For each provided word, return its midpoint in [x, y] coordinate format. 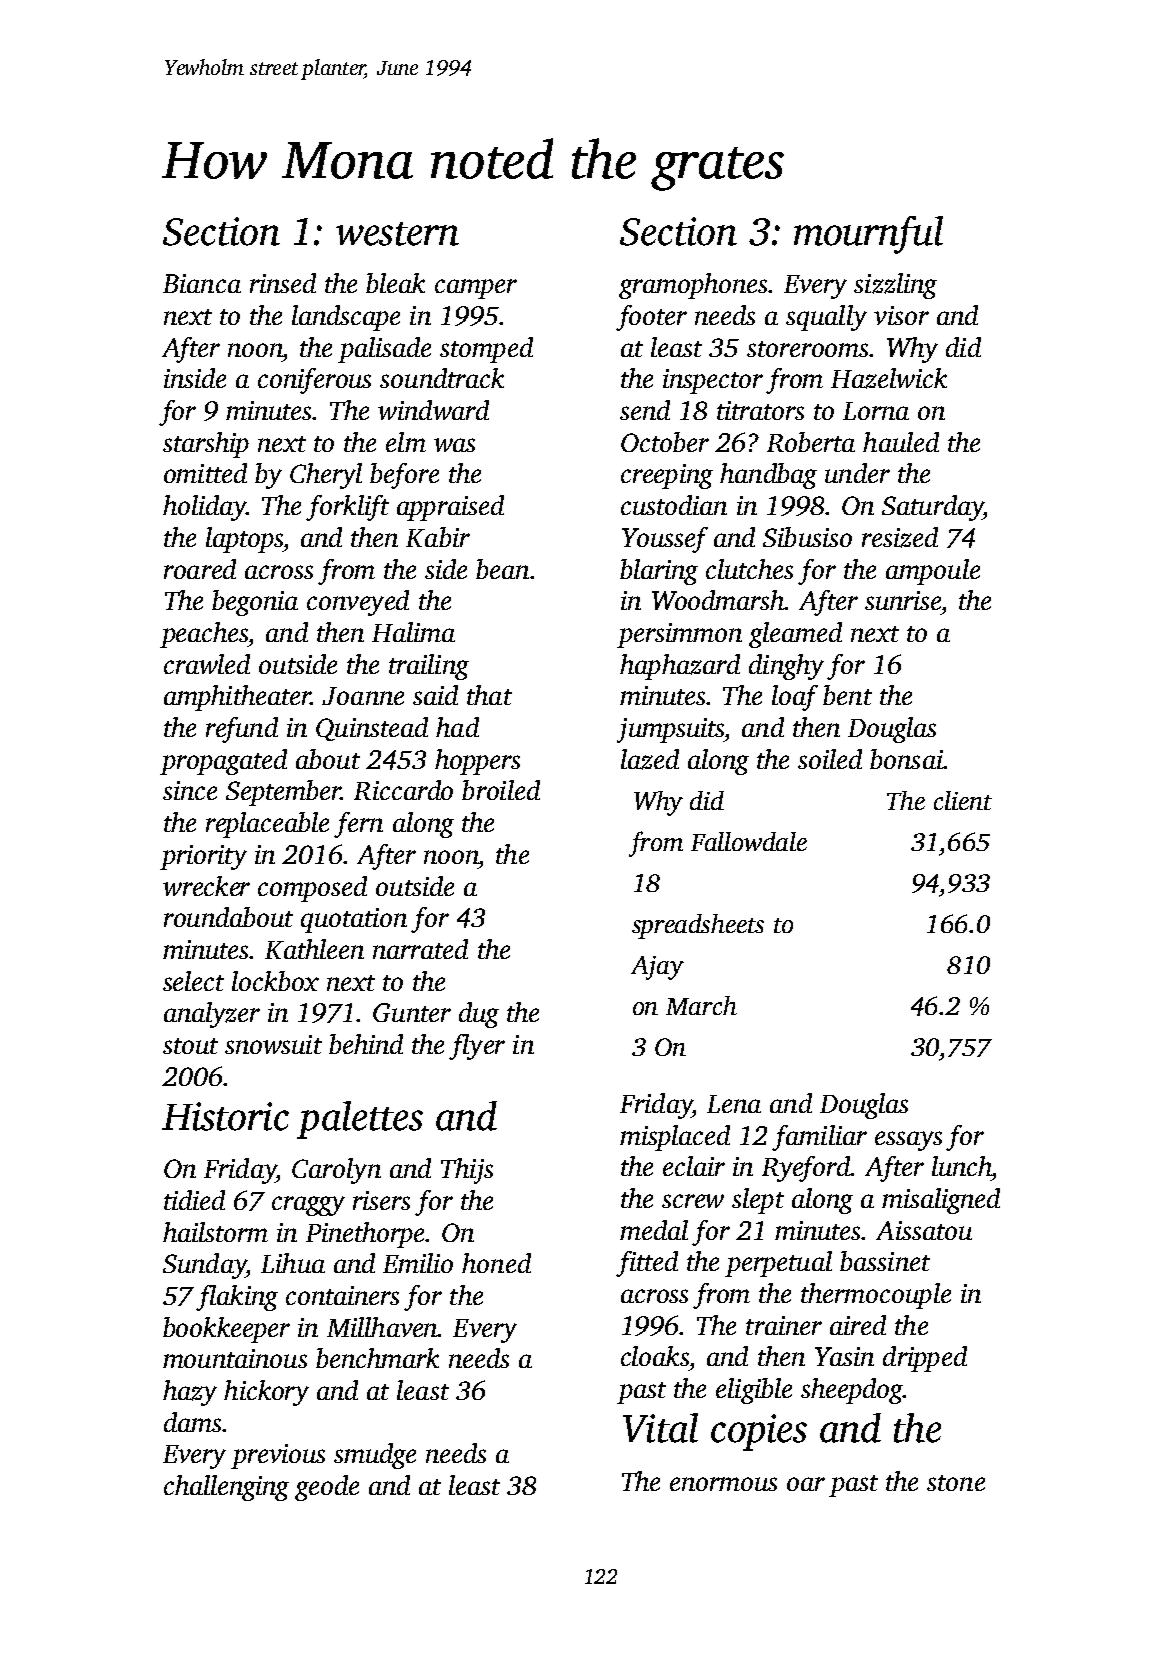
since [190, 790]
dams [192, 1422]
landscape [346, 318]
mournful [868, 235]
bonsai [906, 759]
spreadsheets [698, 926]
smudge [375, 1456]
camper [476, 289]
